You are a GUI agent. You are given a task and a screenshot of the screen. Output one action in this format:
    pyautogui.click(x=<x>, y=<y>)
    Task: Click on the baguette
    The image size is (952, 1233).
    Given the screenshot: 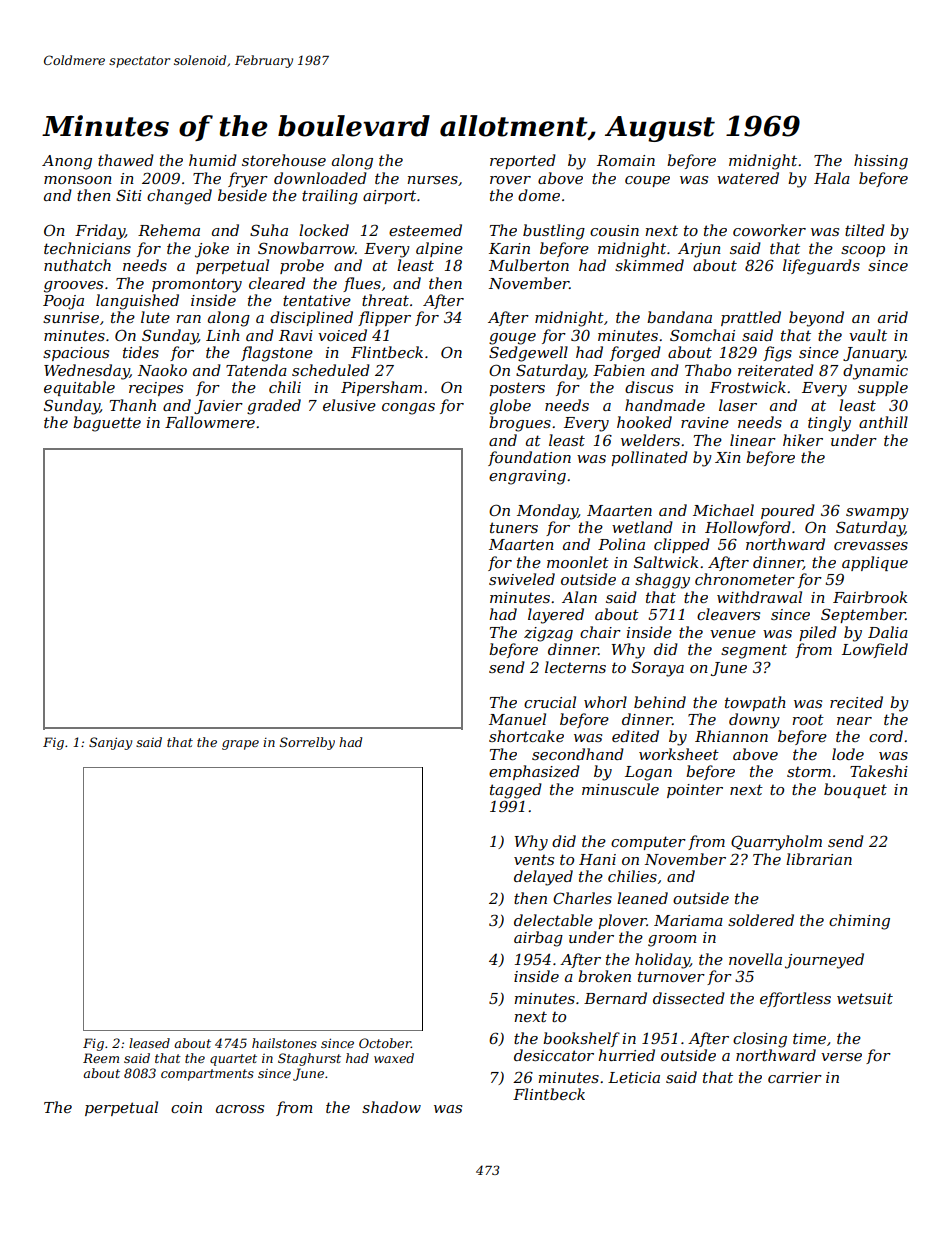 What is the action you would take?
    pyautogui.click(x=107, y=424)
